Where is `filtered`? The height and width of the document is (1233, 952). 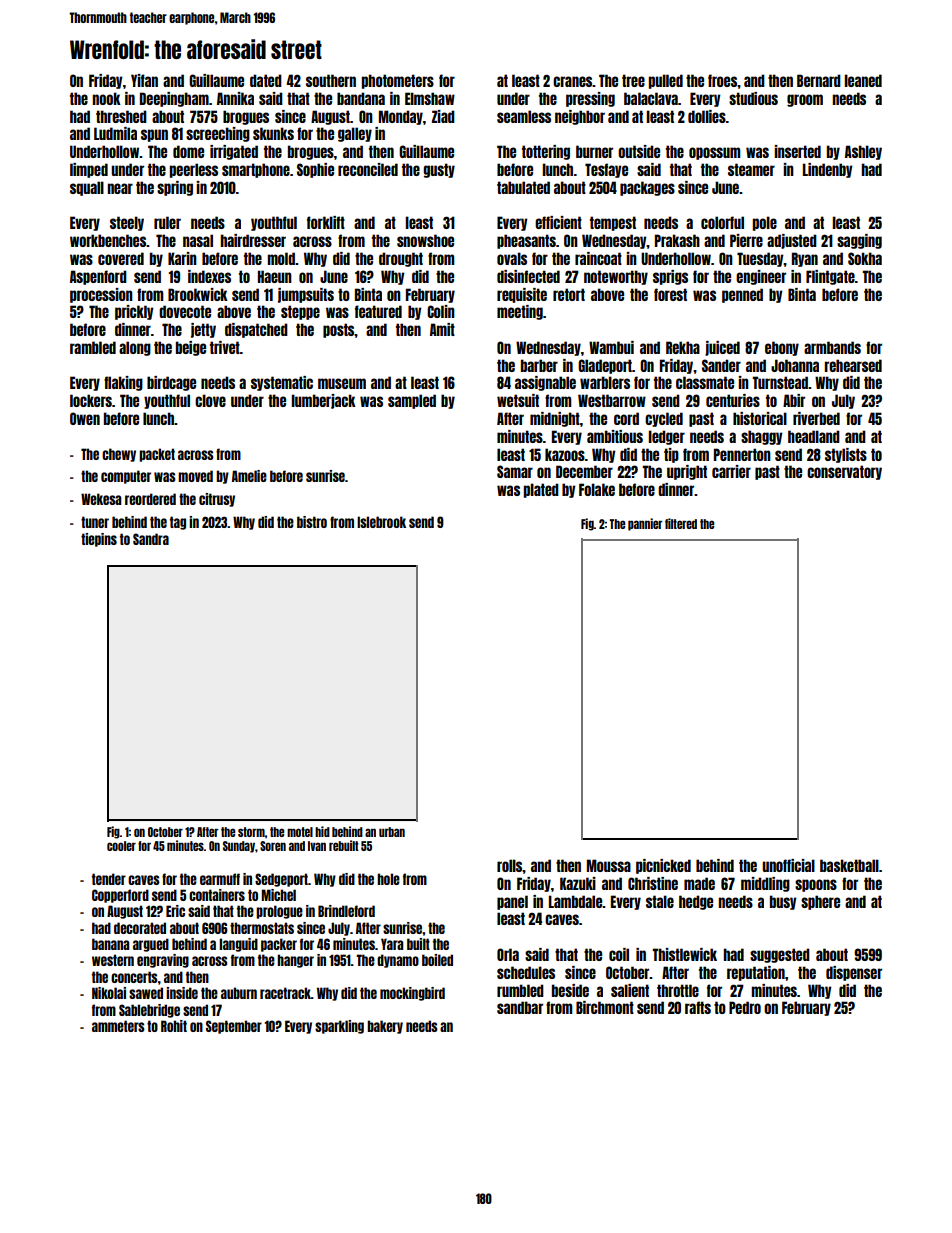 filtered is located at coordinates (681, 523).
